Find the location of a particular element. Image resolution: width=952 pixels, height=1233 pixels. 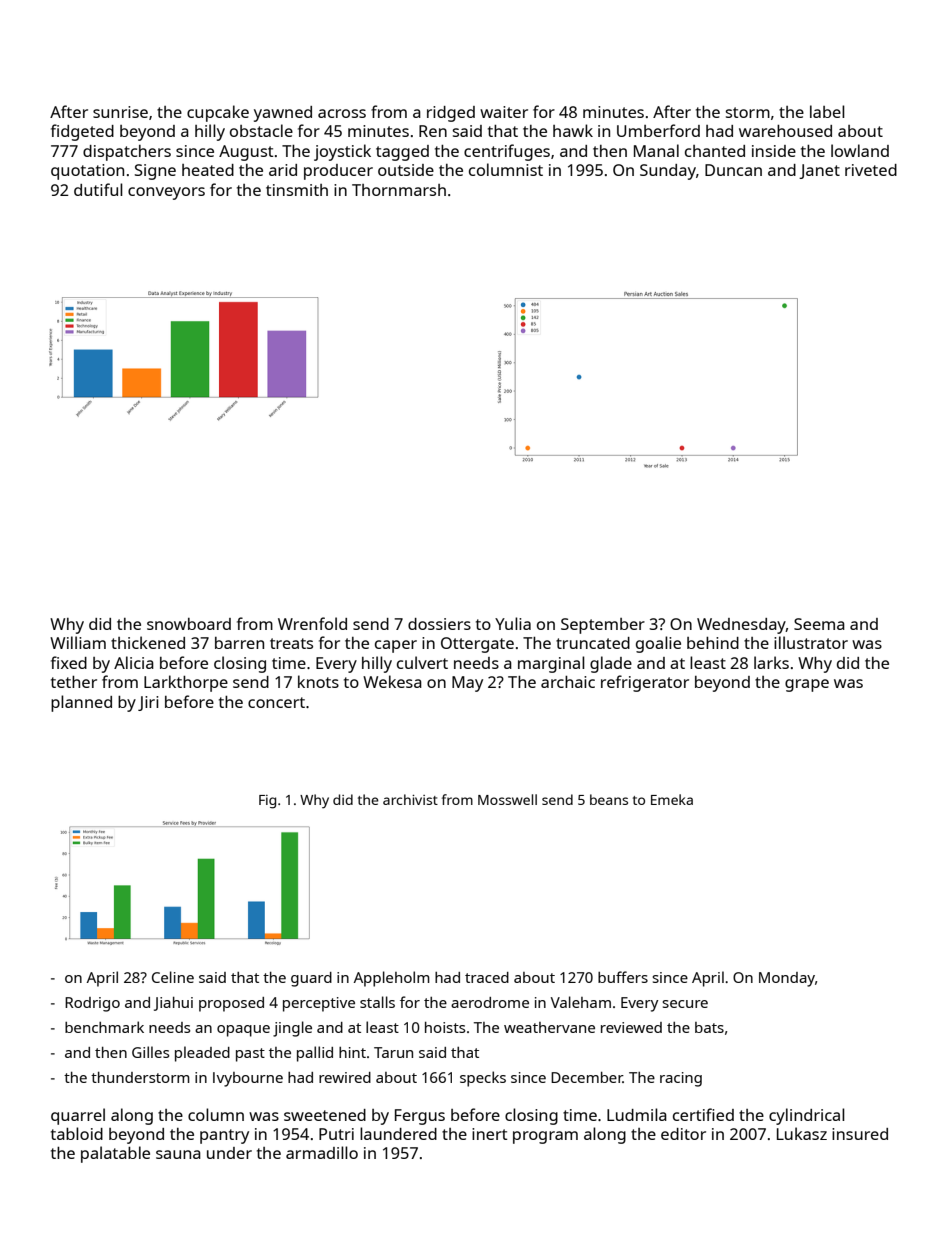

dossiers is located at coordinates (439, 624).
